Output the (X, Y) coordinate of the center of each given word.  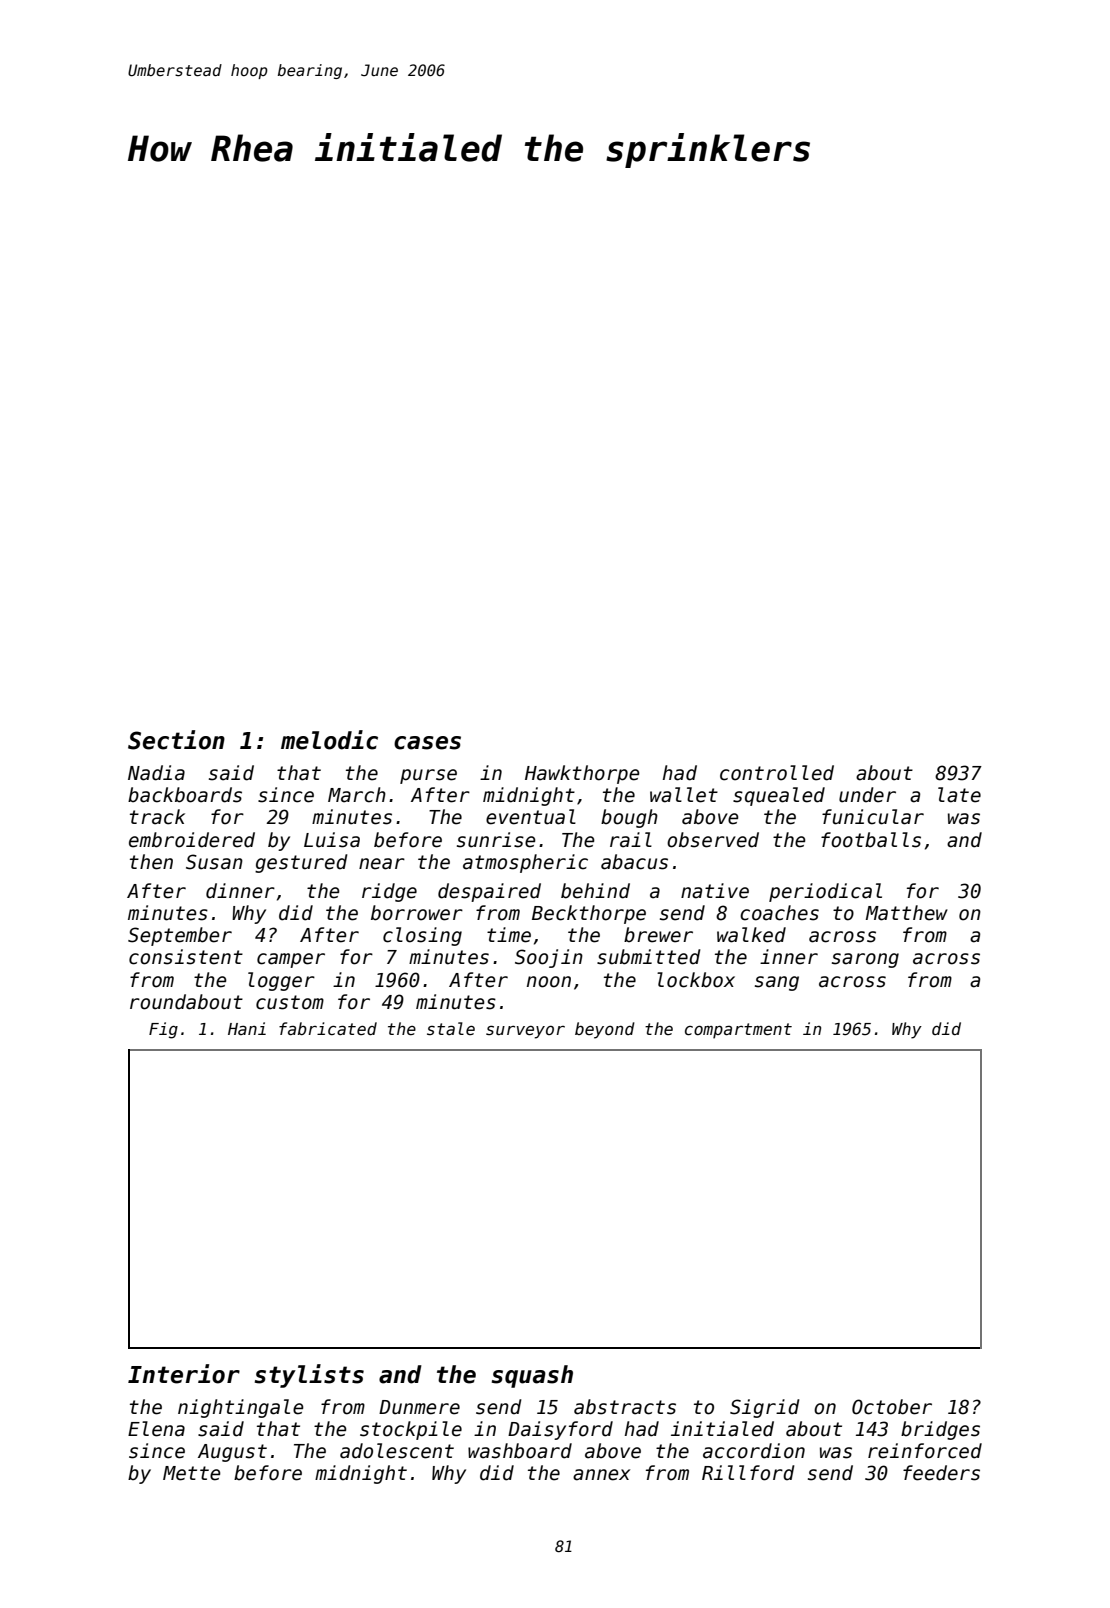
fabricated (328, 1028)
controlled (777, 773)
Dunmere (419, 1407)
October (892, 1407)
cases (427, 743)
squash (532, 1376)
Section (176, 740)
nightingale (241, 1408)
